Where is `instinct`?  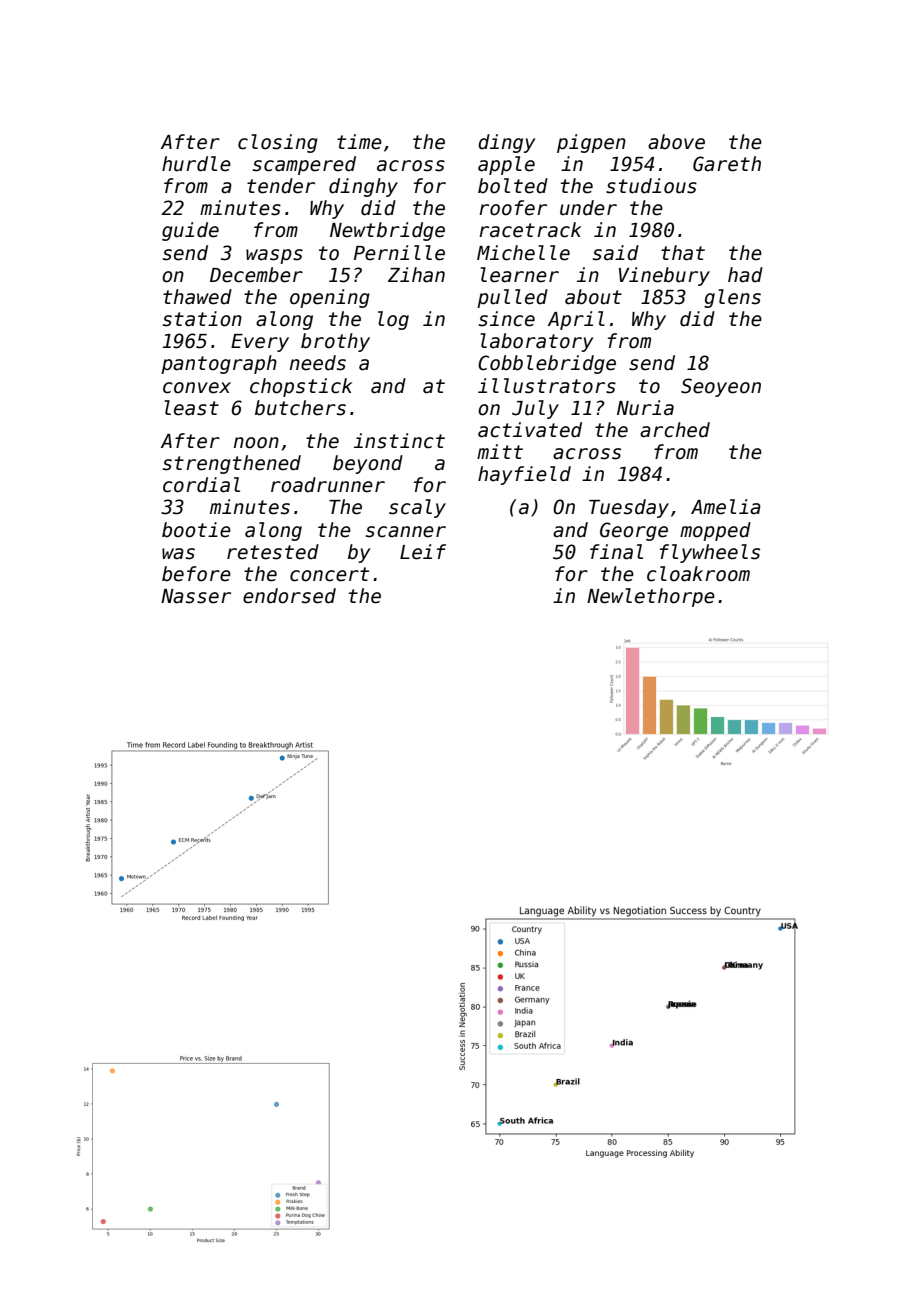 instinct is located at coordinates (399, 441).
